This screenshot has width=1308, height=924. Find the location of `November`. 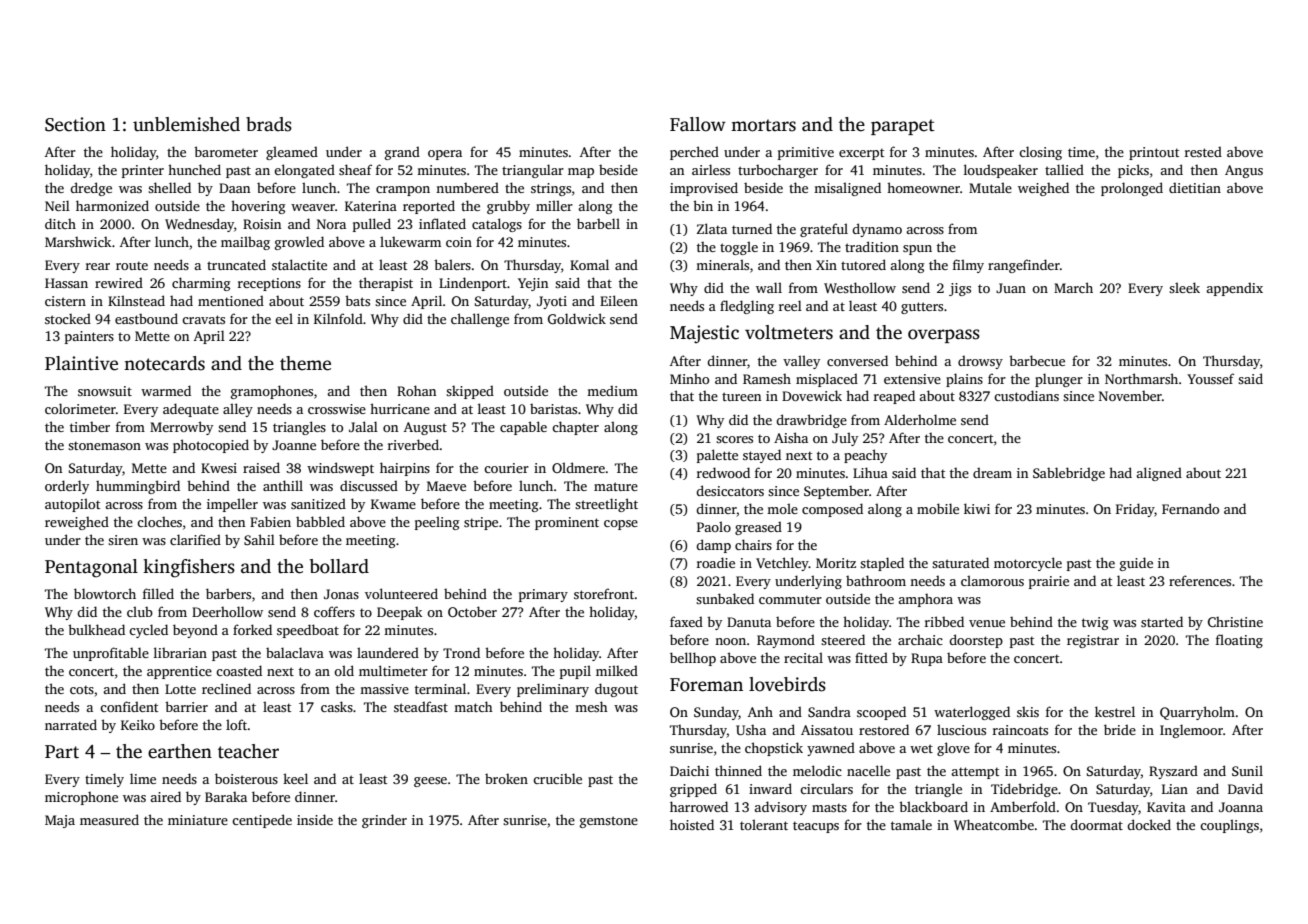

November is located at coordinates (1130, 396).
